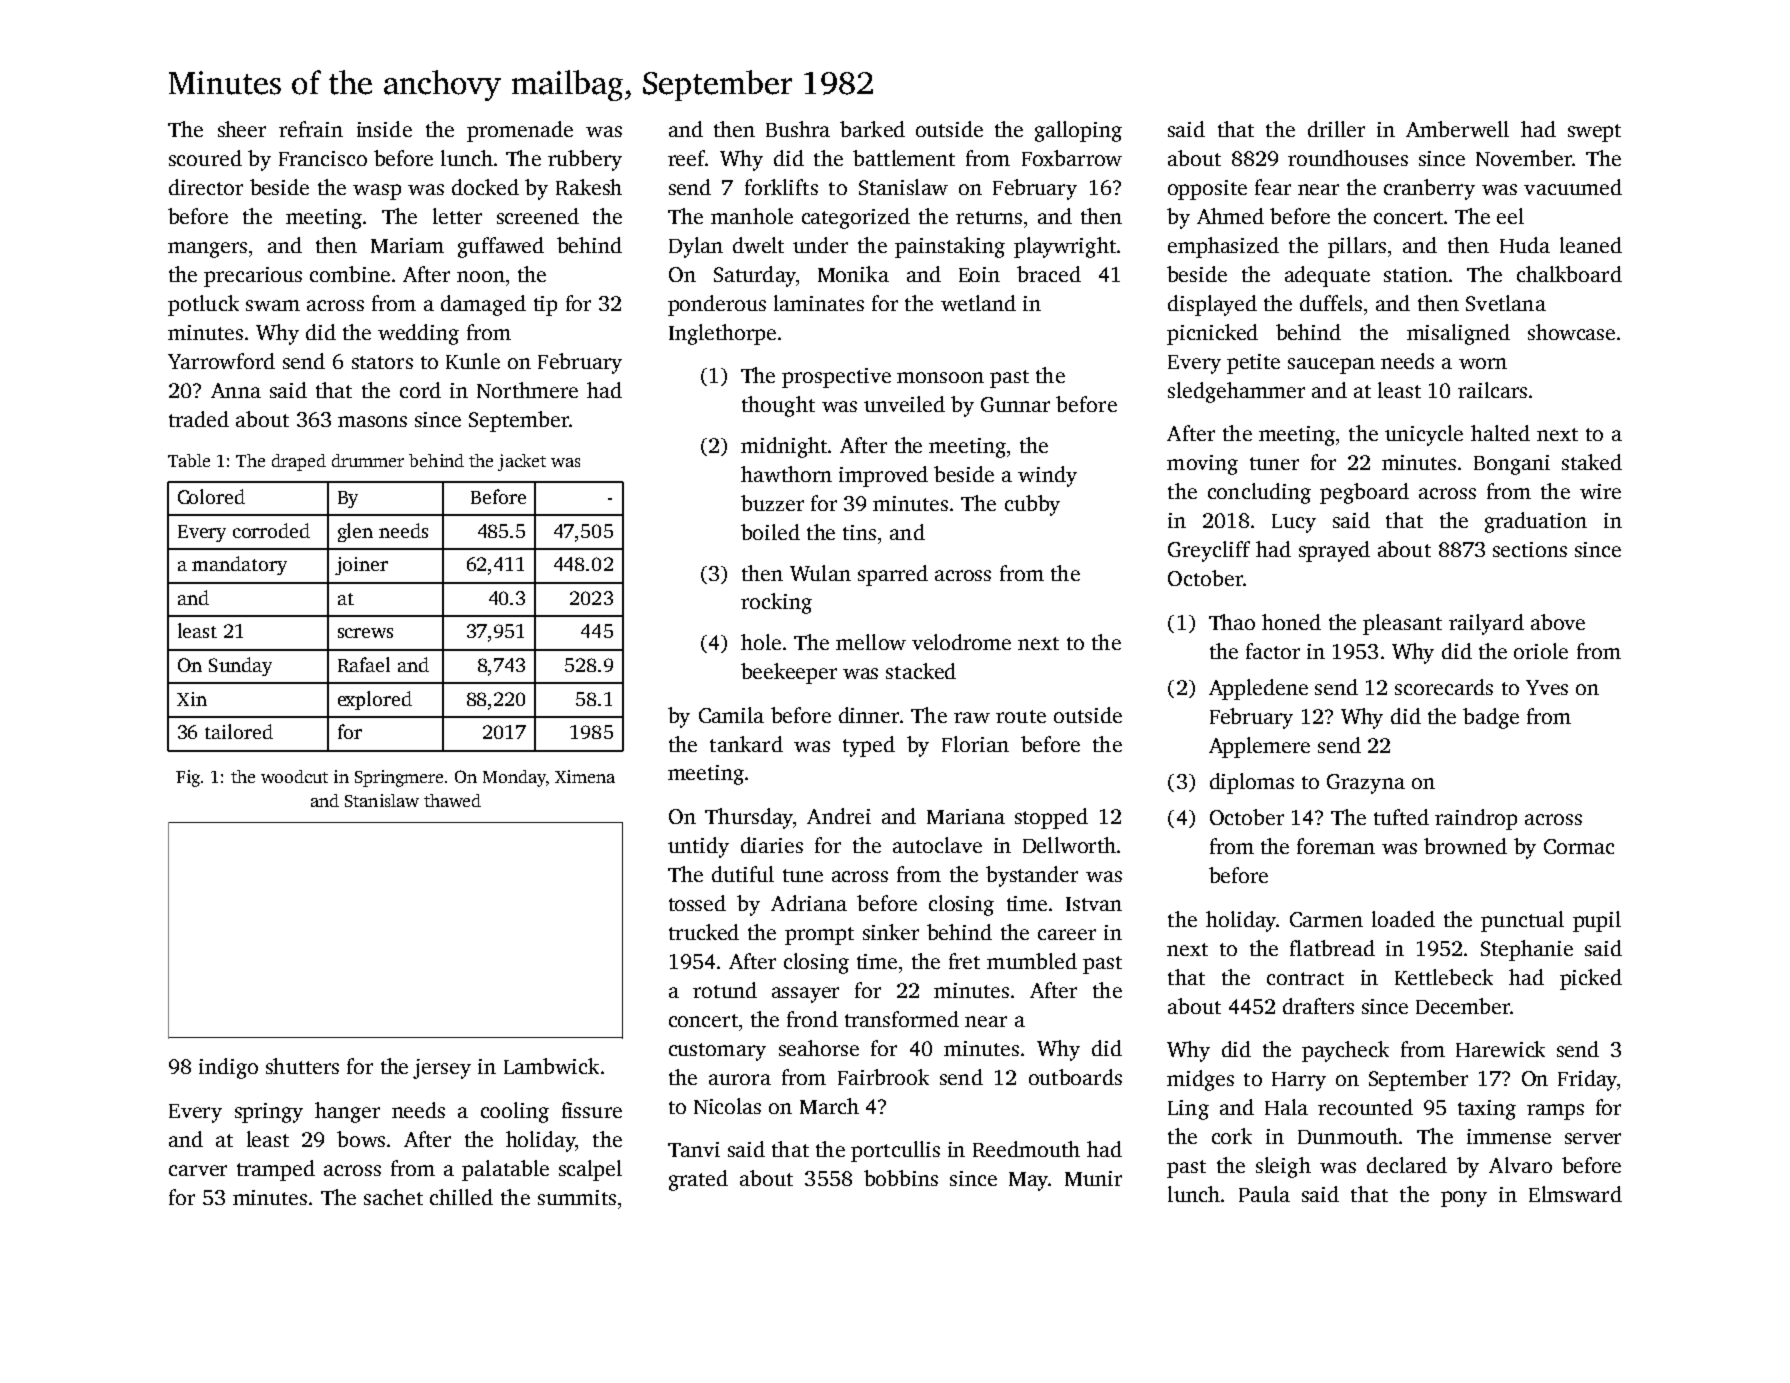  I want to click on director, so click(206, 187).
